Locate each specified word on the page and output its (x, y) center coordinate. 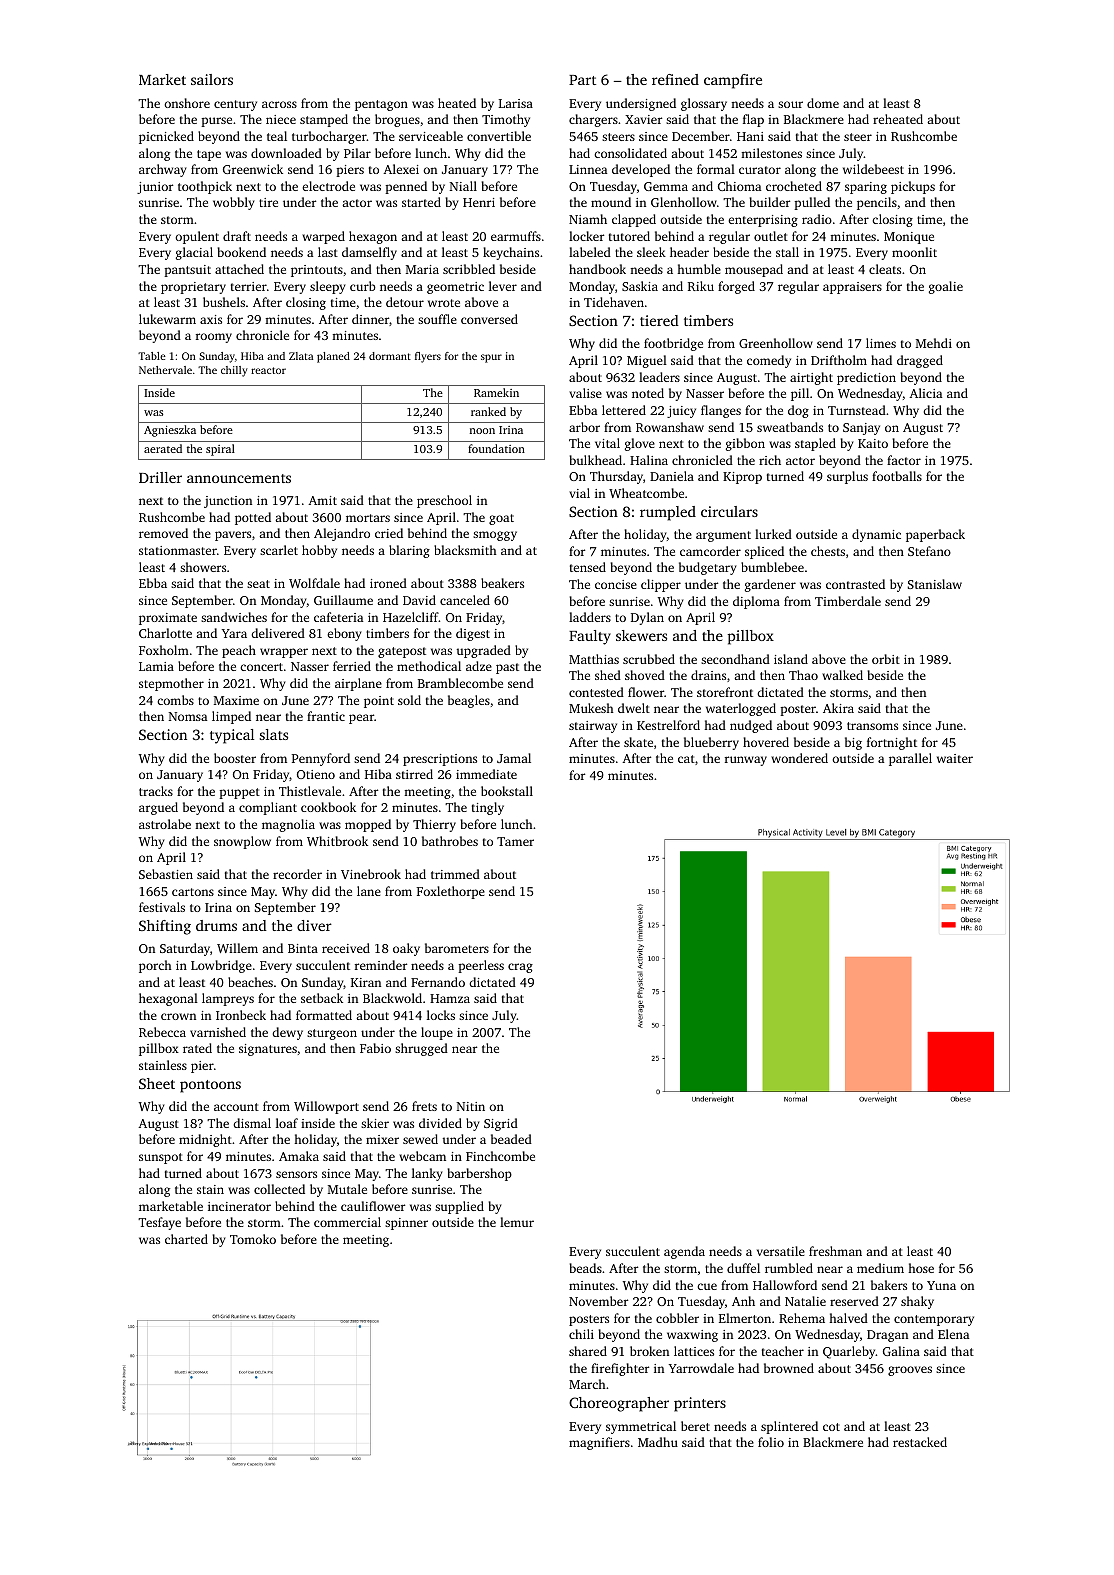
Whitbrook (337, 841)
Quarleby (849, 1352)
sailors (212, 79)
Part (582, 80)
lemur (517, 1222)
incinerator (239, 1206)
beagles (469, 701)
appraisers (852, 288)
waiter (955, 758)
